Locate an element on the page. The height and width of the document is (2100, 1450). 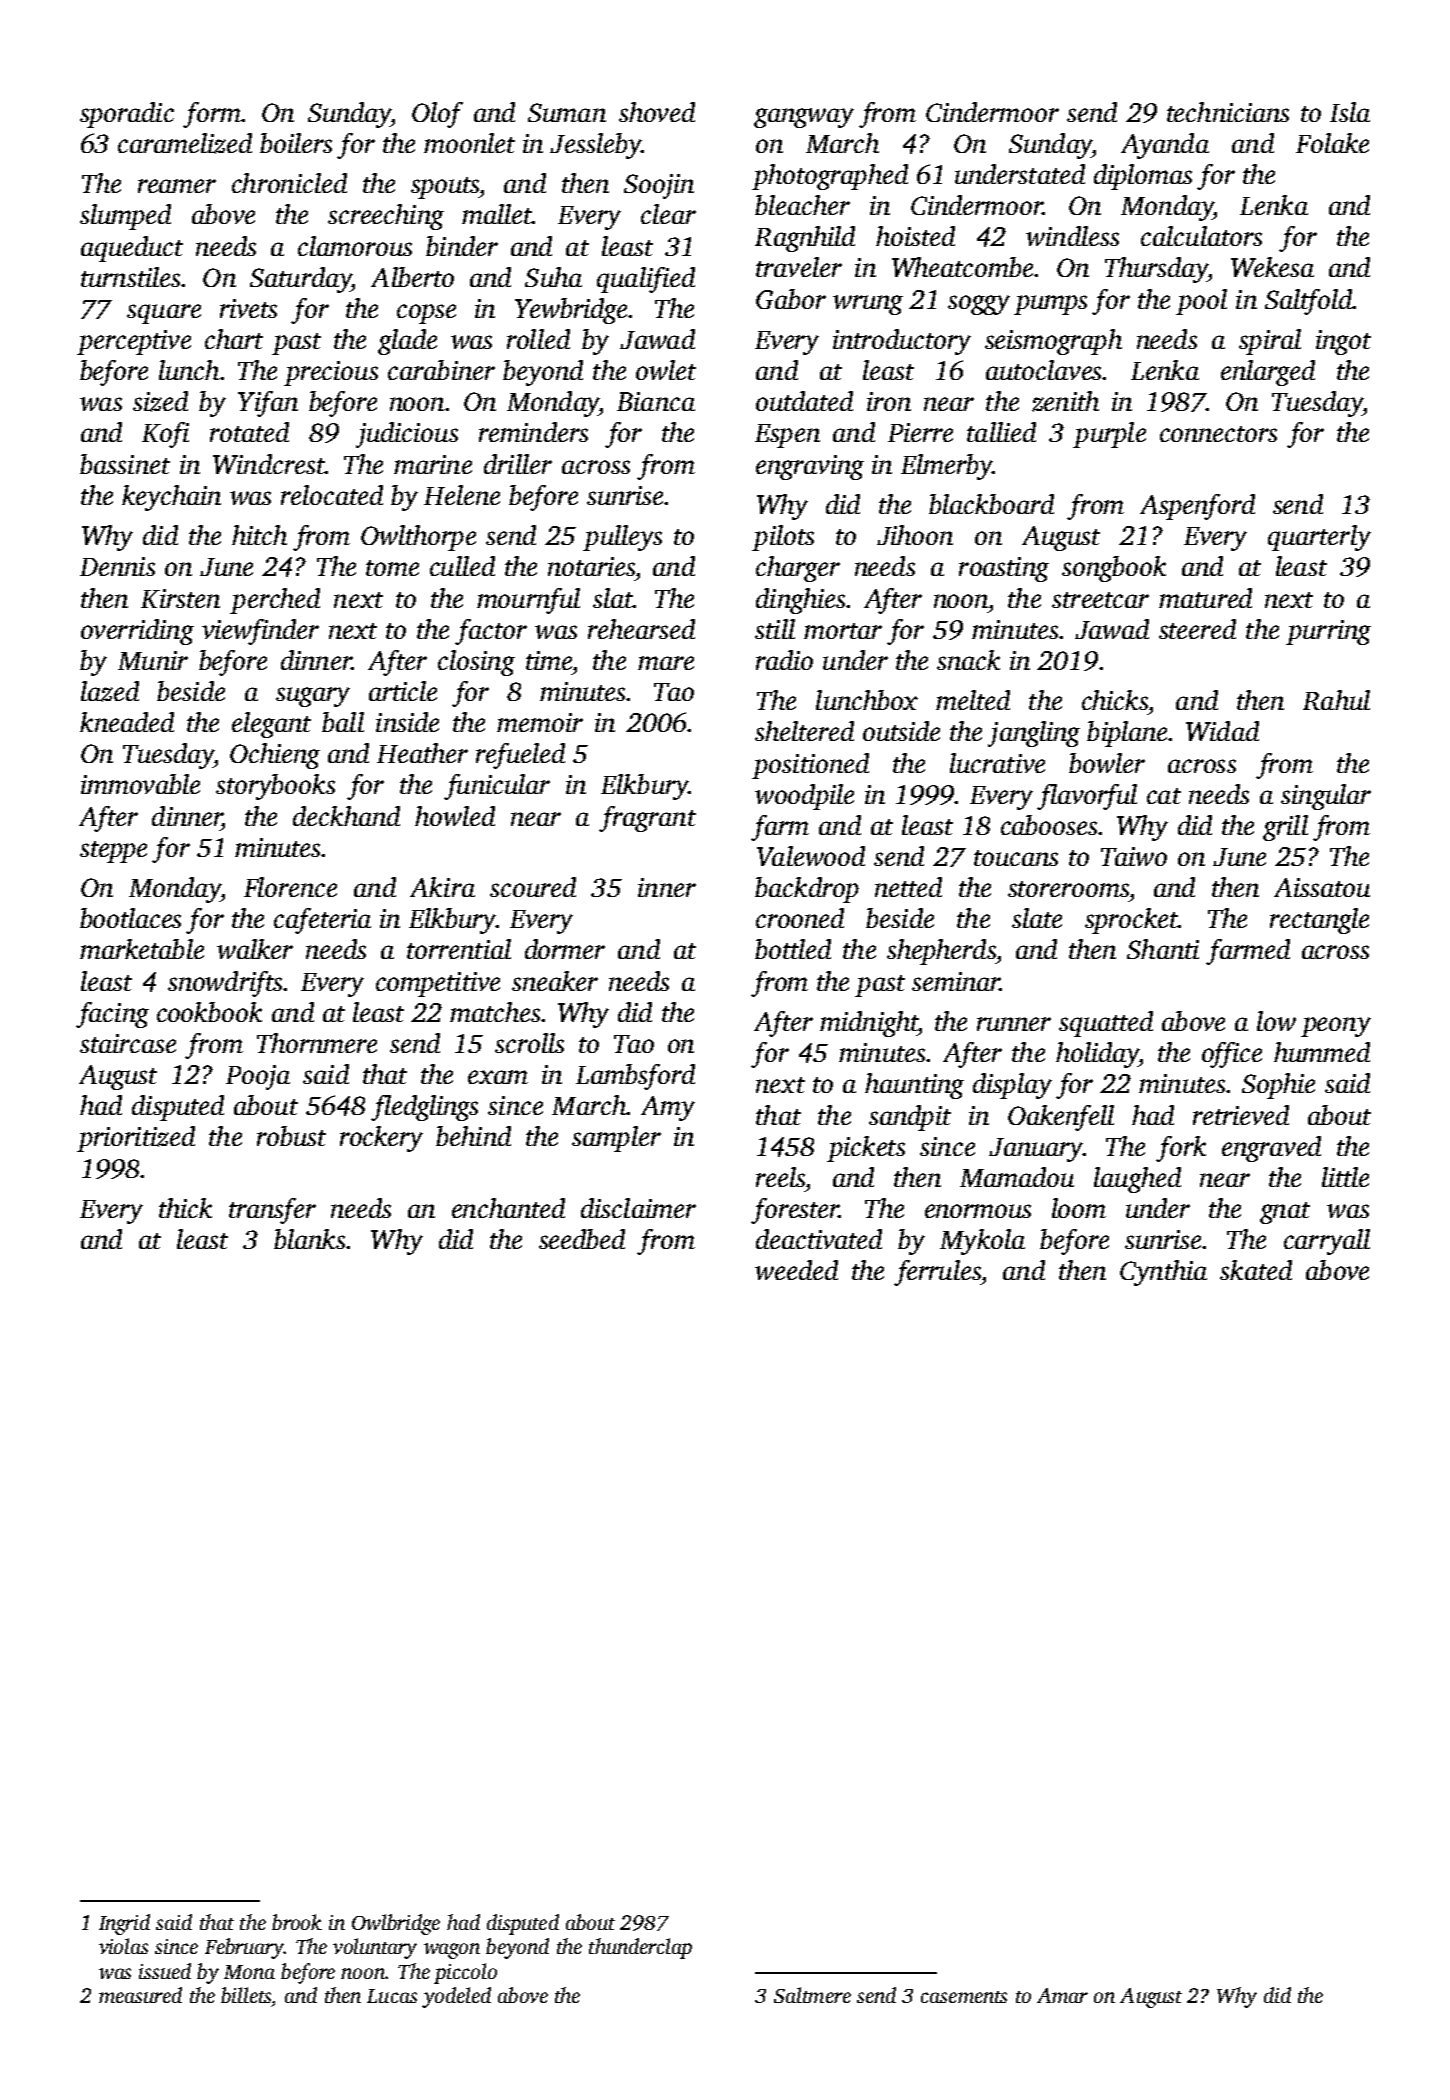
ferrules is located at coordinates (937, 1273).
